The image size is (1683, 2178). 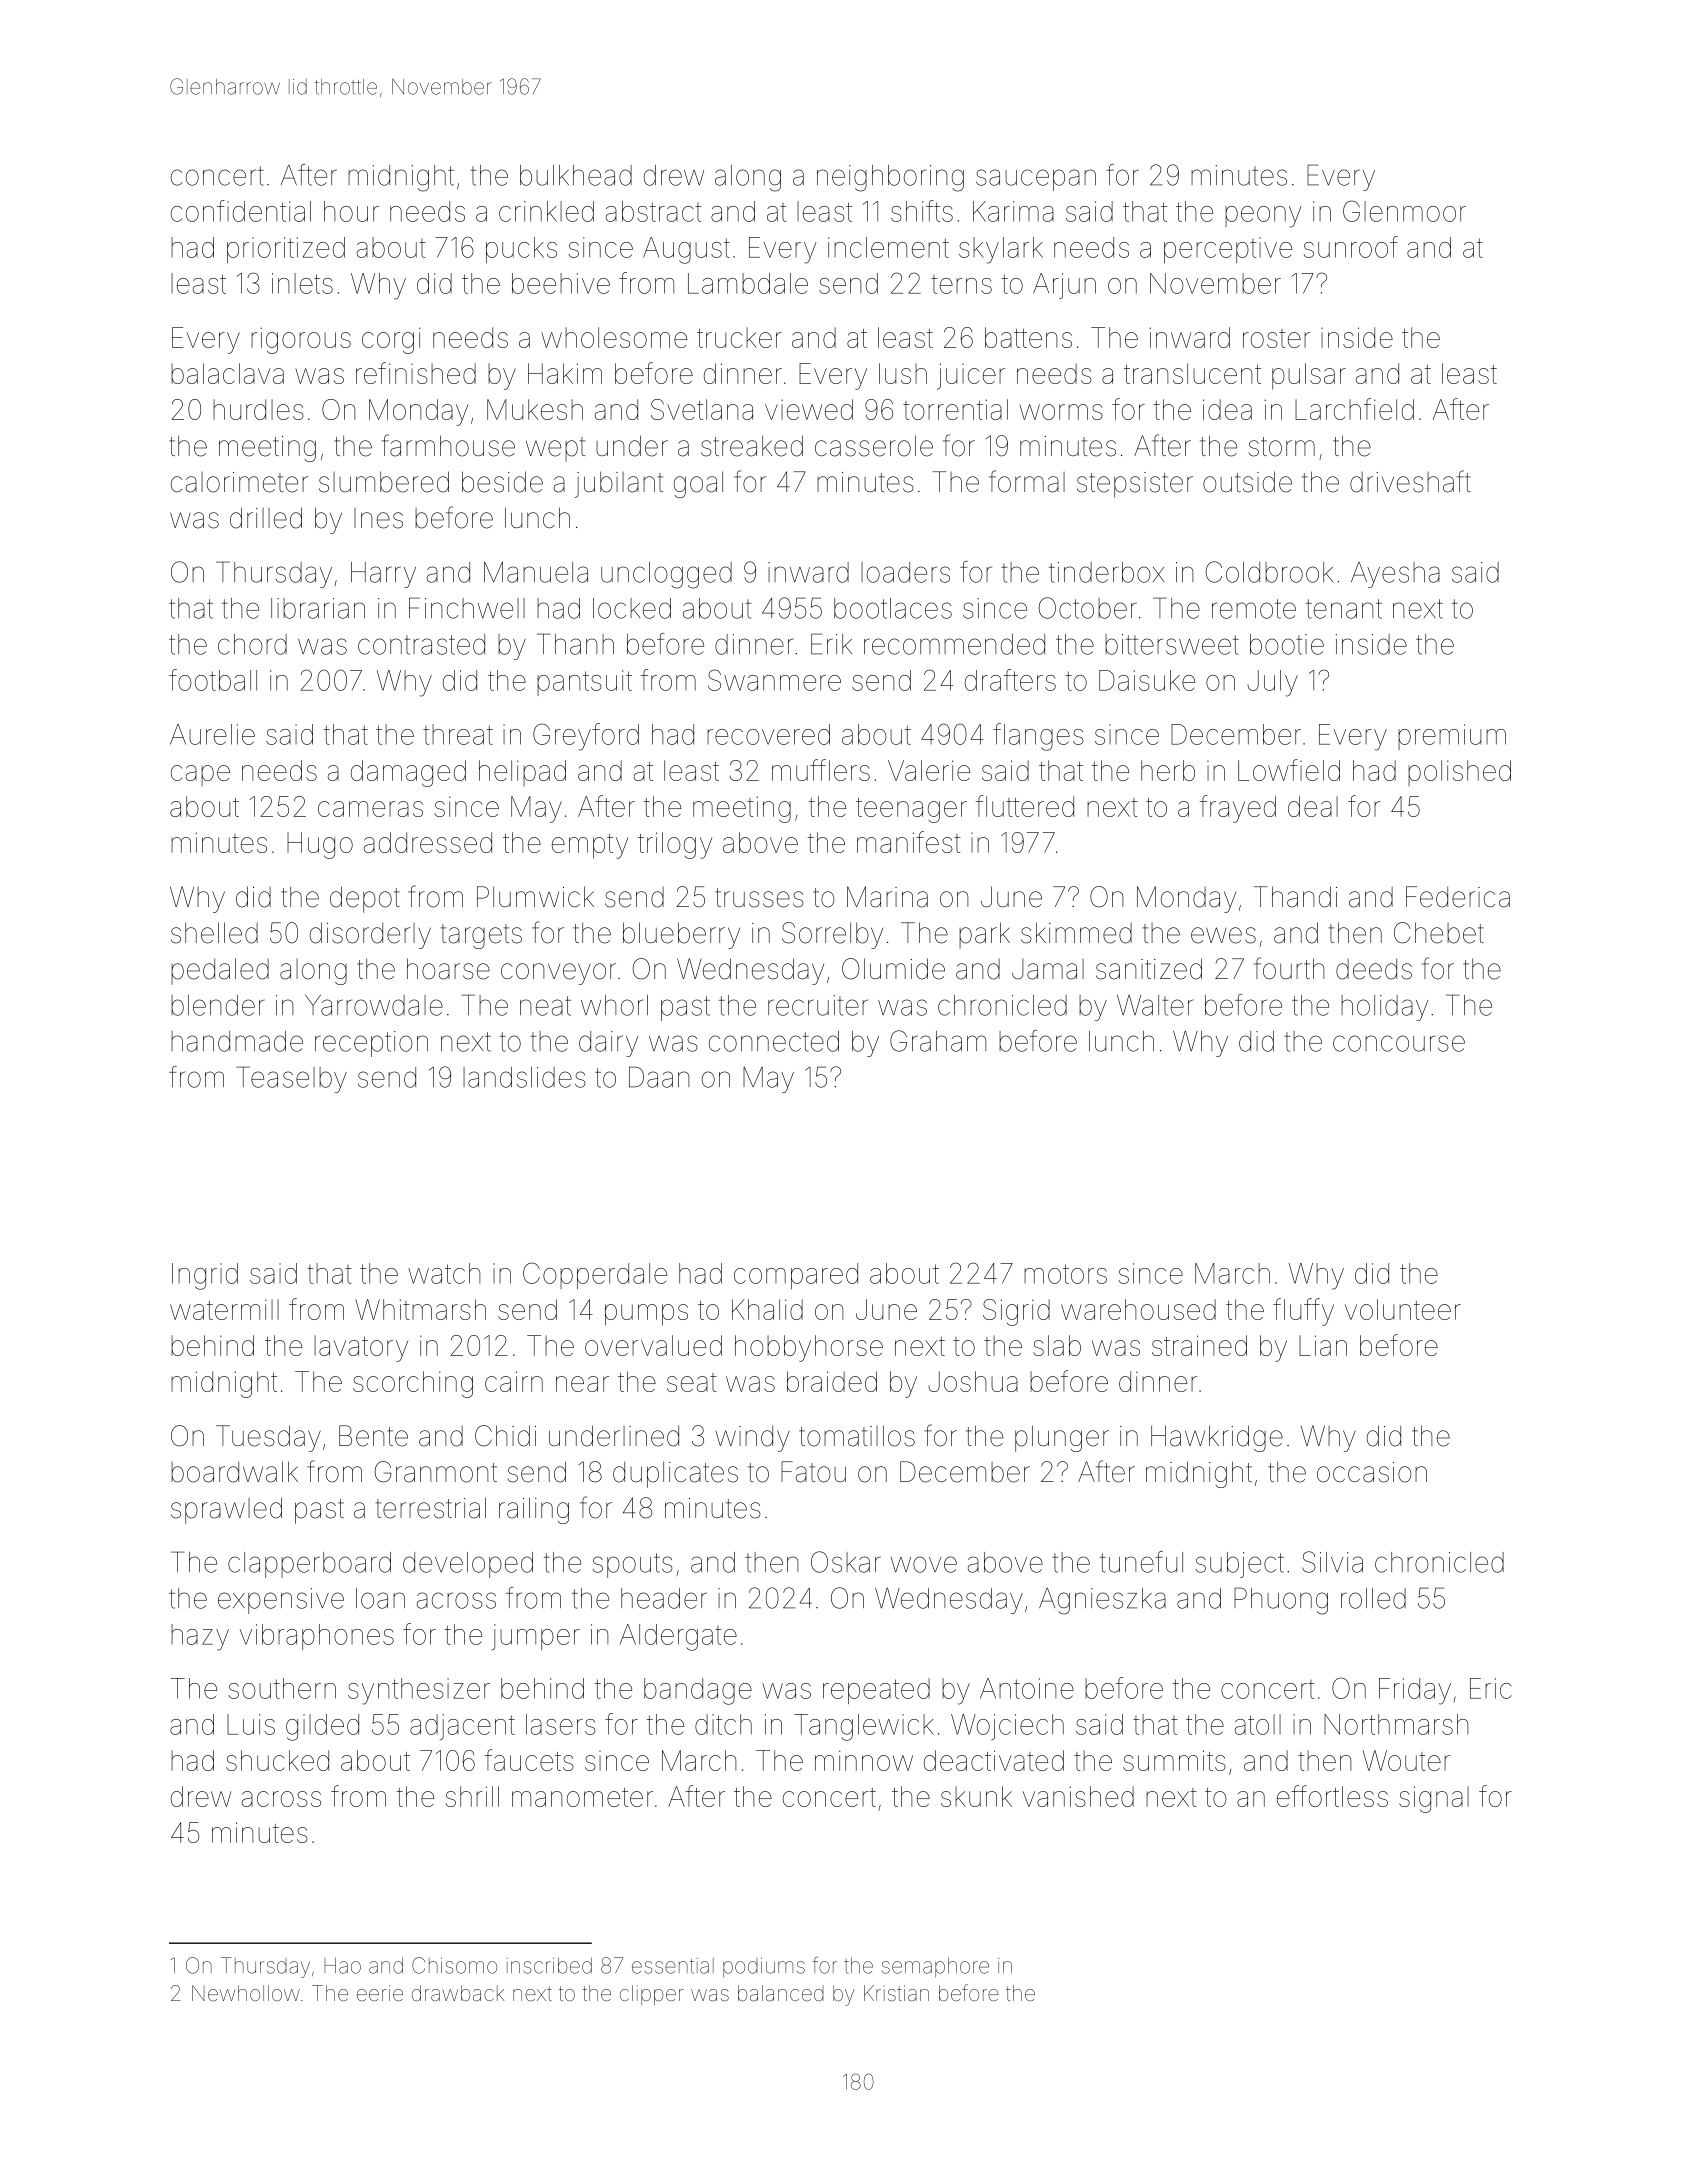 What do you see at coordinates (1155, 1005) in the screenshot?
I see `Walter` at bounding box center [1155, 1005].
